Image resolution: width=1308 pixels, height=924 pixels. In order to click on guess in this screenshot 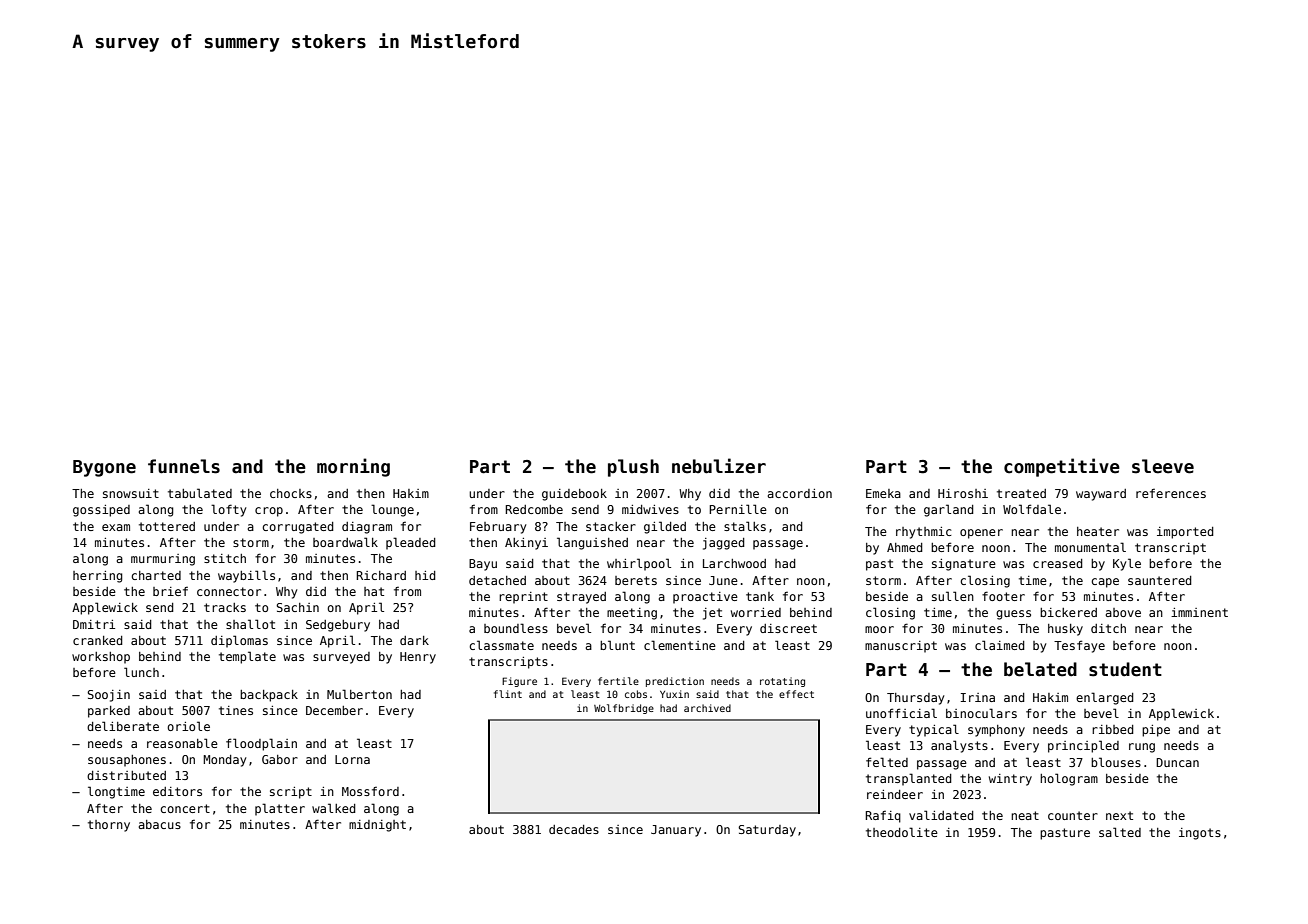, I will do `click(1013, 615)`.
